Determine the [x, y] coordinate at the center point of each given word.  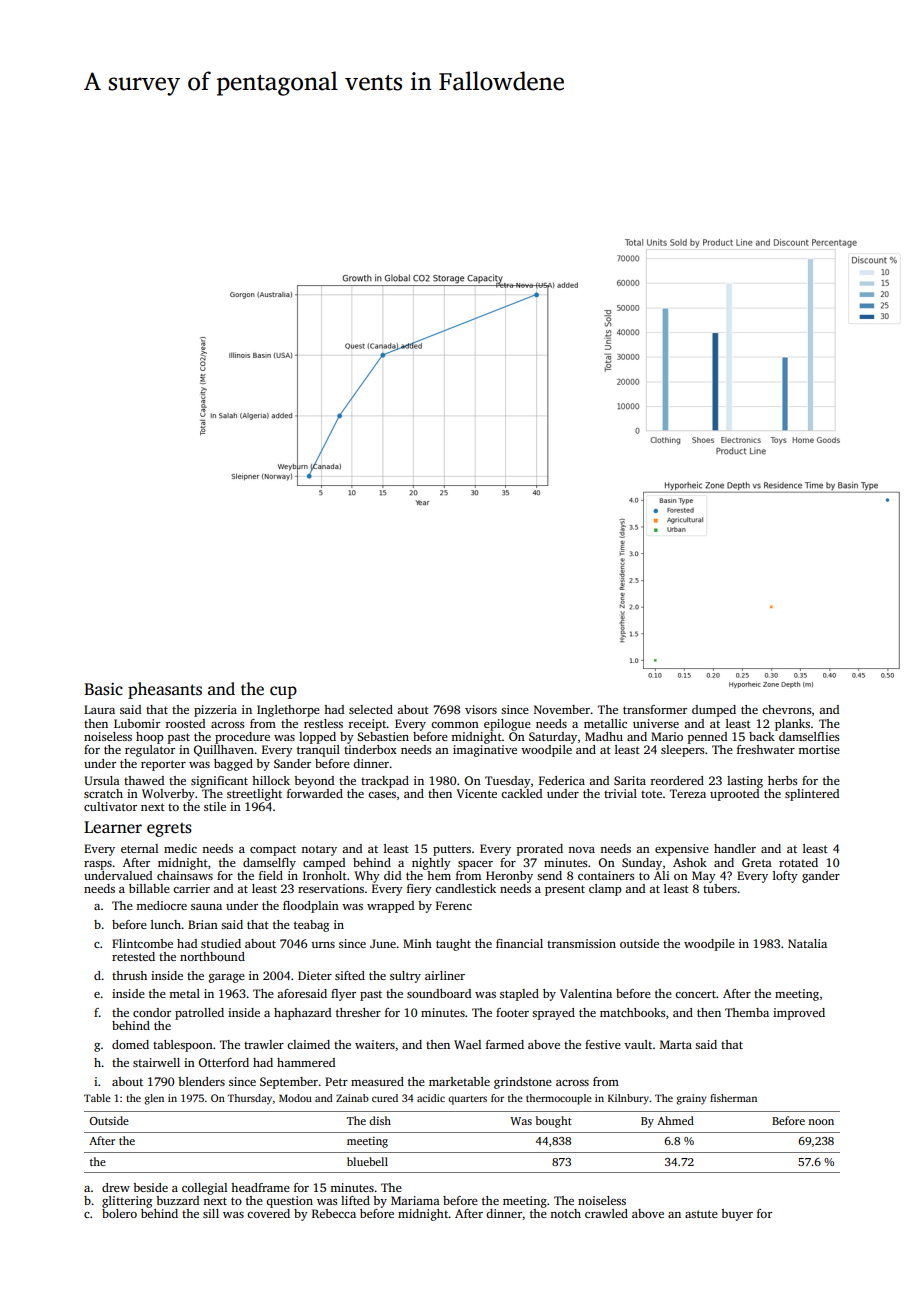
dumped [714, 711]
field [271, 875]
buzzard [177, 1200]
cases [382, 795]
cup [283, 692]
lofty [785, 877]
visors [481, 709]
